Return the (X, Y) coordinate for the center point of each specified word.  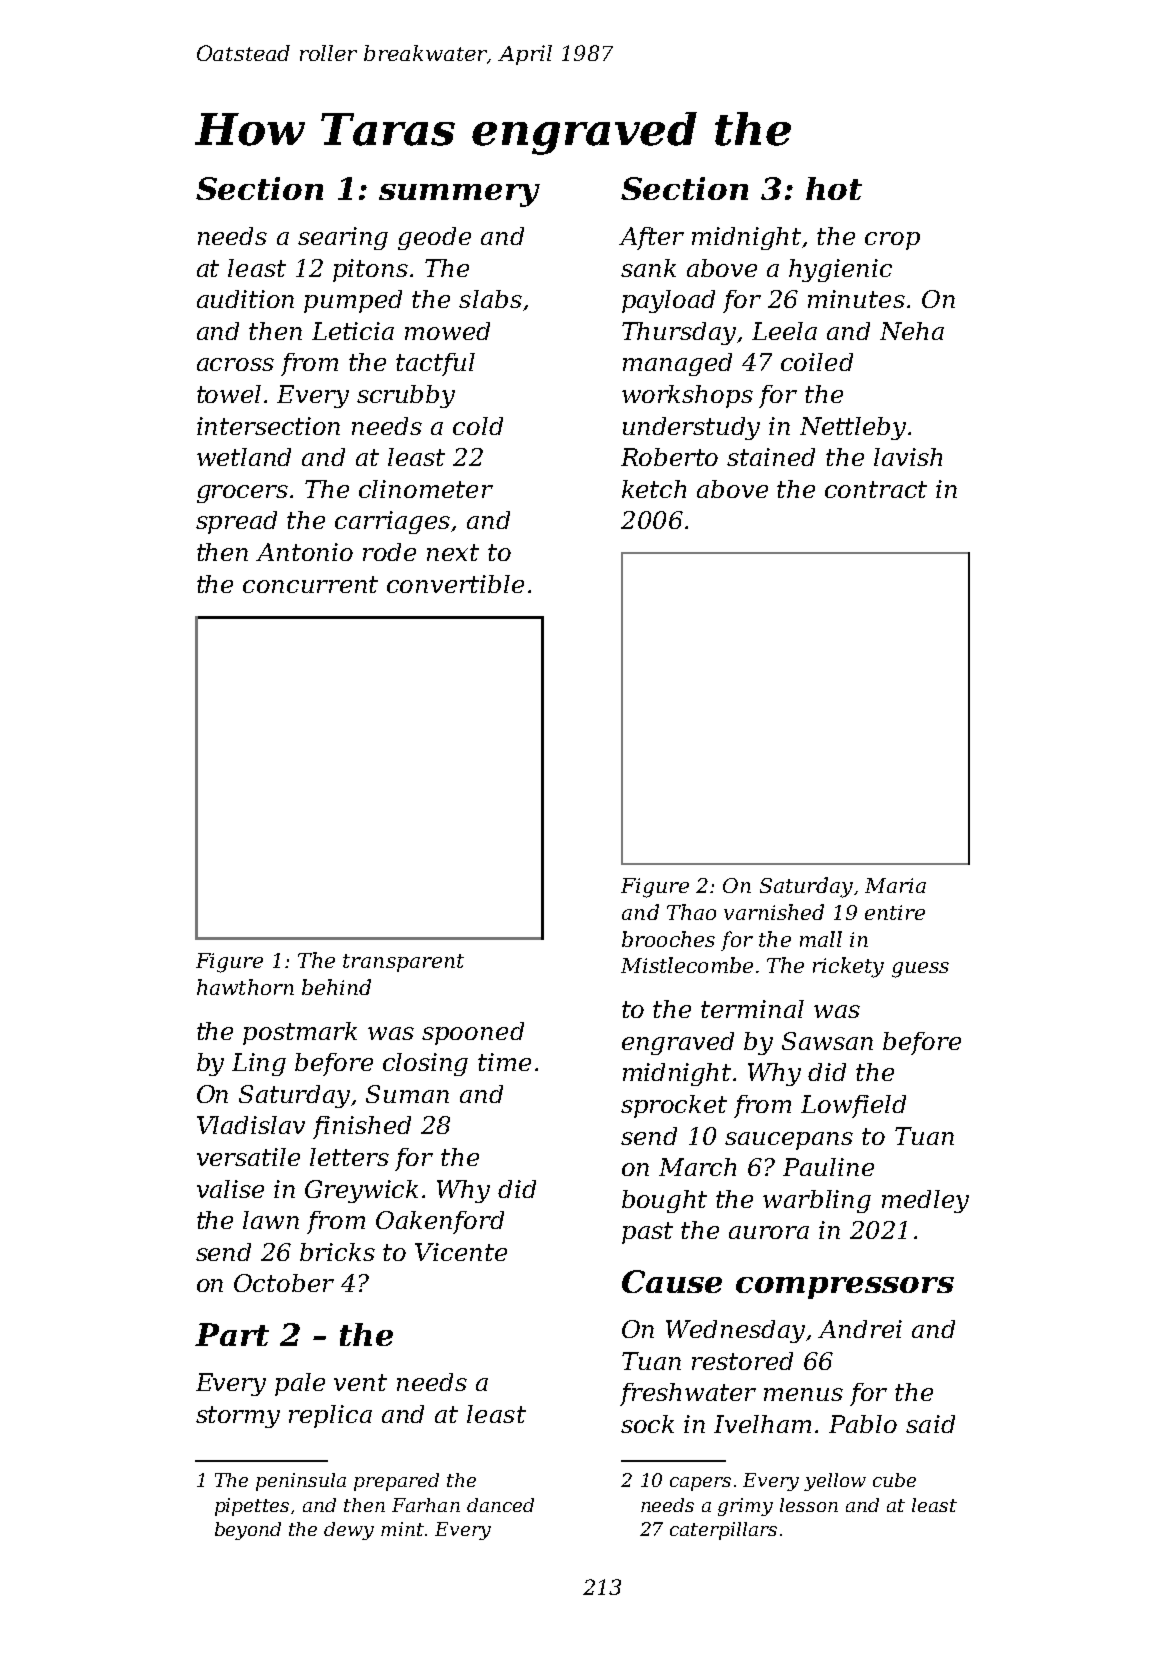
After (651, 238)
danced (500, 1505)
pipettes (252, 1507)
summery (459, 195)
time (504, 1062)
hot (834, 188)
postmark (300, 1033)
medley (925, 1201)
